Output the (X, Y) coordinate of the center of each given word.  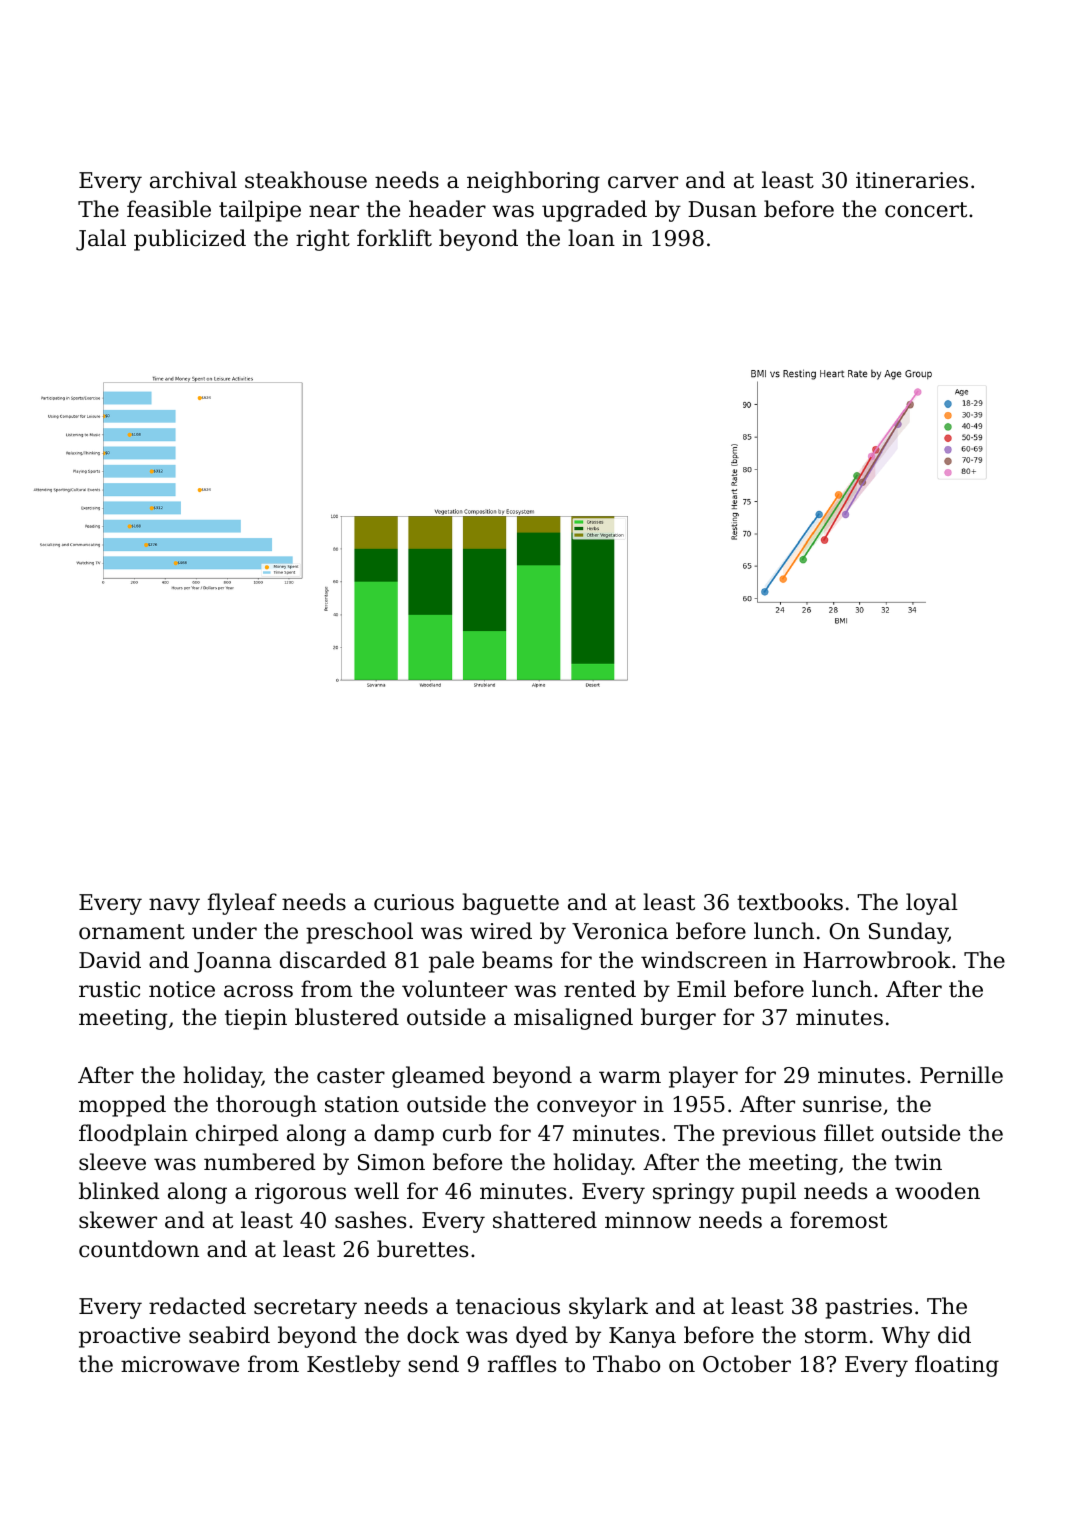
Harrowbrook (877, 960)
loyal (932, 904)
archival (193, 180)
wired (501, 931)
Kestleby (354, 1366)
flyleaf (242, 904)
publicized (190, 240)
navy (174, 906)
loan (591, 238)
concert (926, 210)
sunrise (842, 1104)
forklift (394, 238)
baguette (510, 904)
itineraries (912, 180)
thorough (266, 1106)
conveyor (586, 1108)
